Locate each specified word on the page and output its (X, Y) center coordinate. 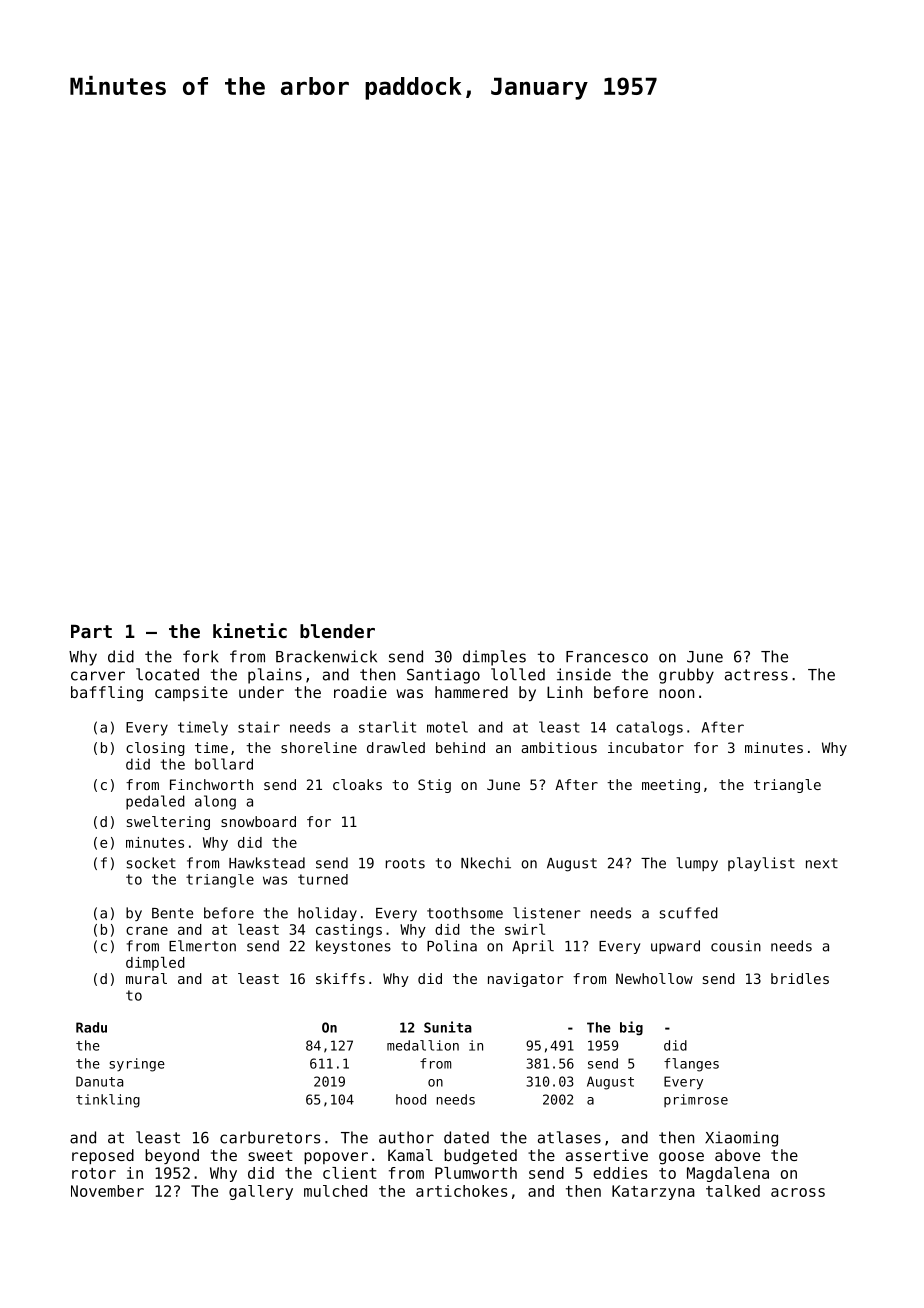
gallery (261, 1192)
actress (756, 675)
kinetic (250, 630)
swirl (525, 929)
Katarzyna (653, 1192)
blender (337, 631)
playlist (761, 864)
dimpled (155, 964)
